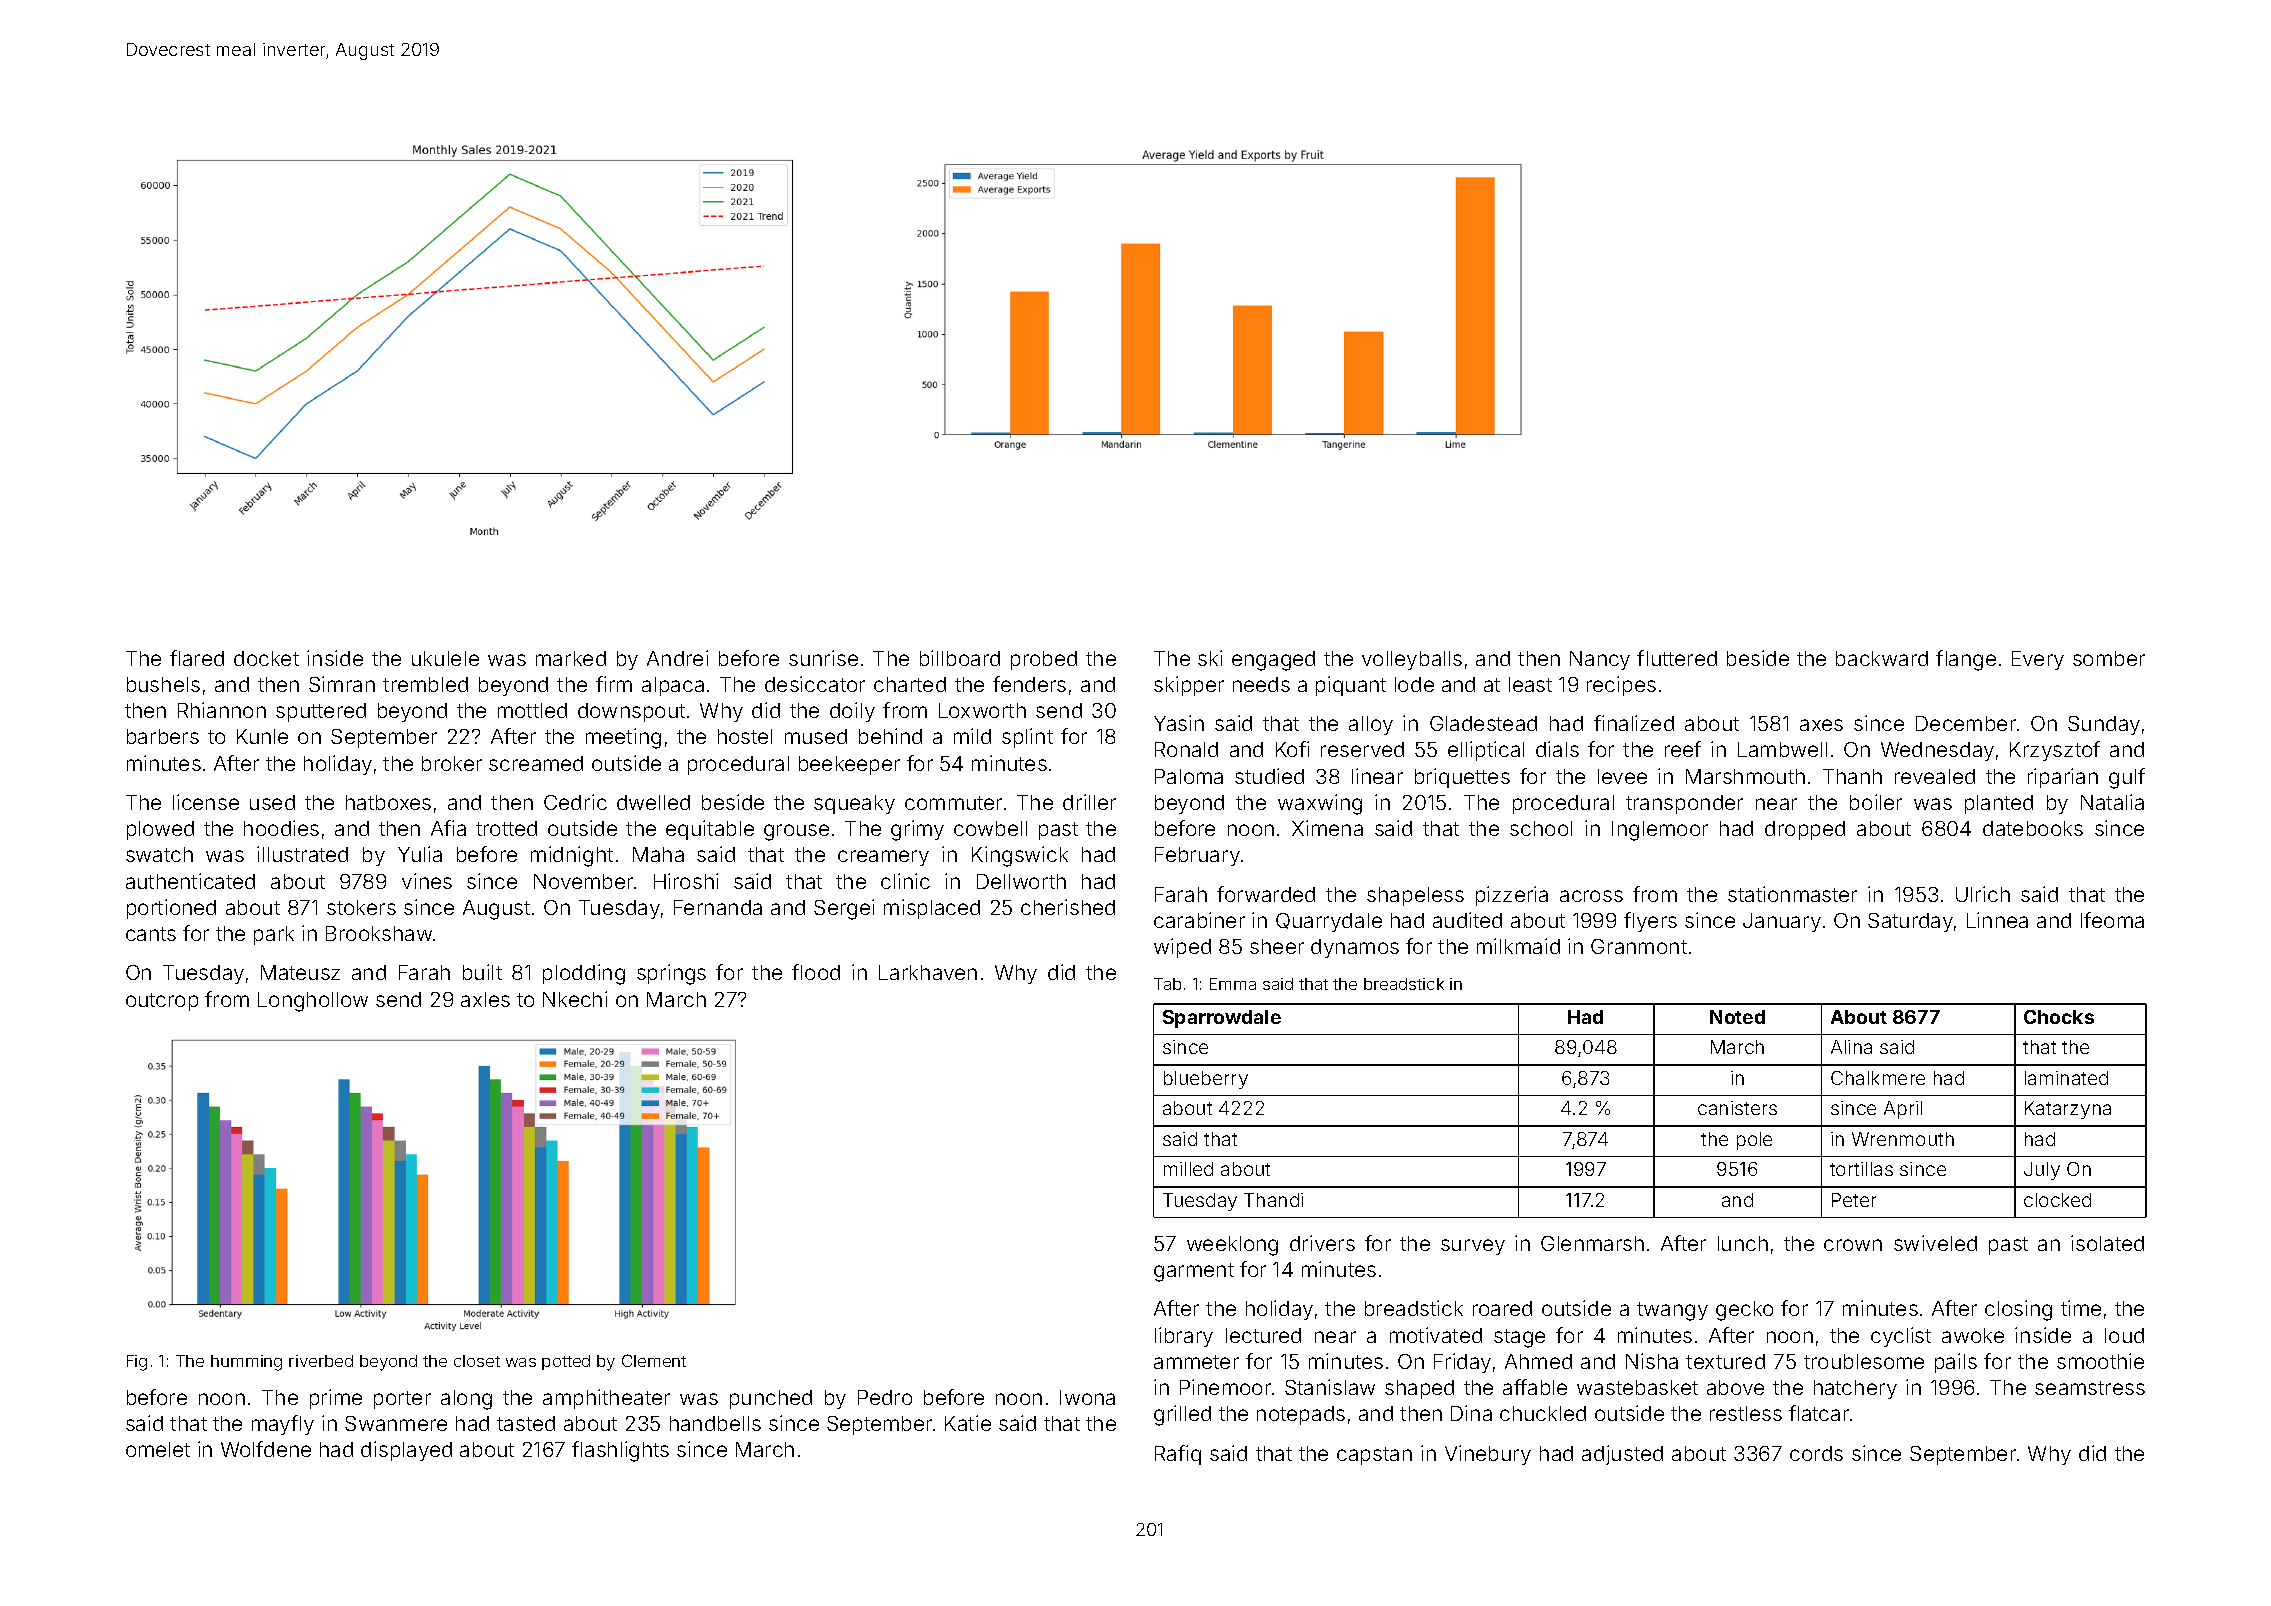  What do you see at coordinates (1188, 1169) in the screenshot?
I see `milled` at bounding box center [1188, 1169].
